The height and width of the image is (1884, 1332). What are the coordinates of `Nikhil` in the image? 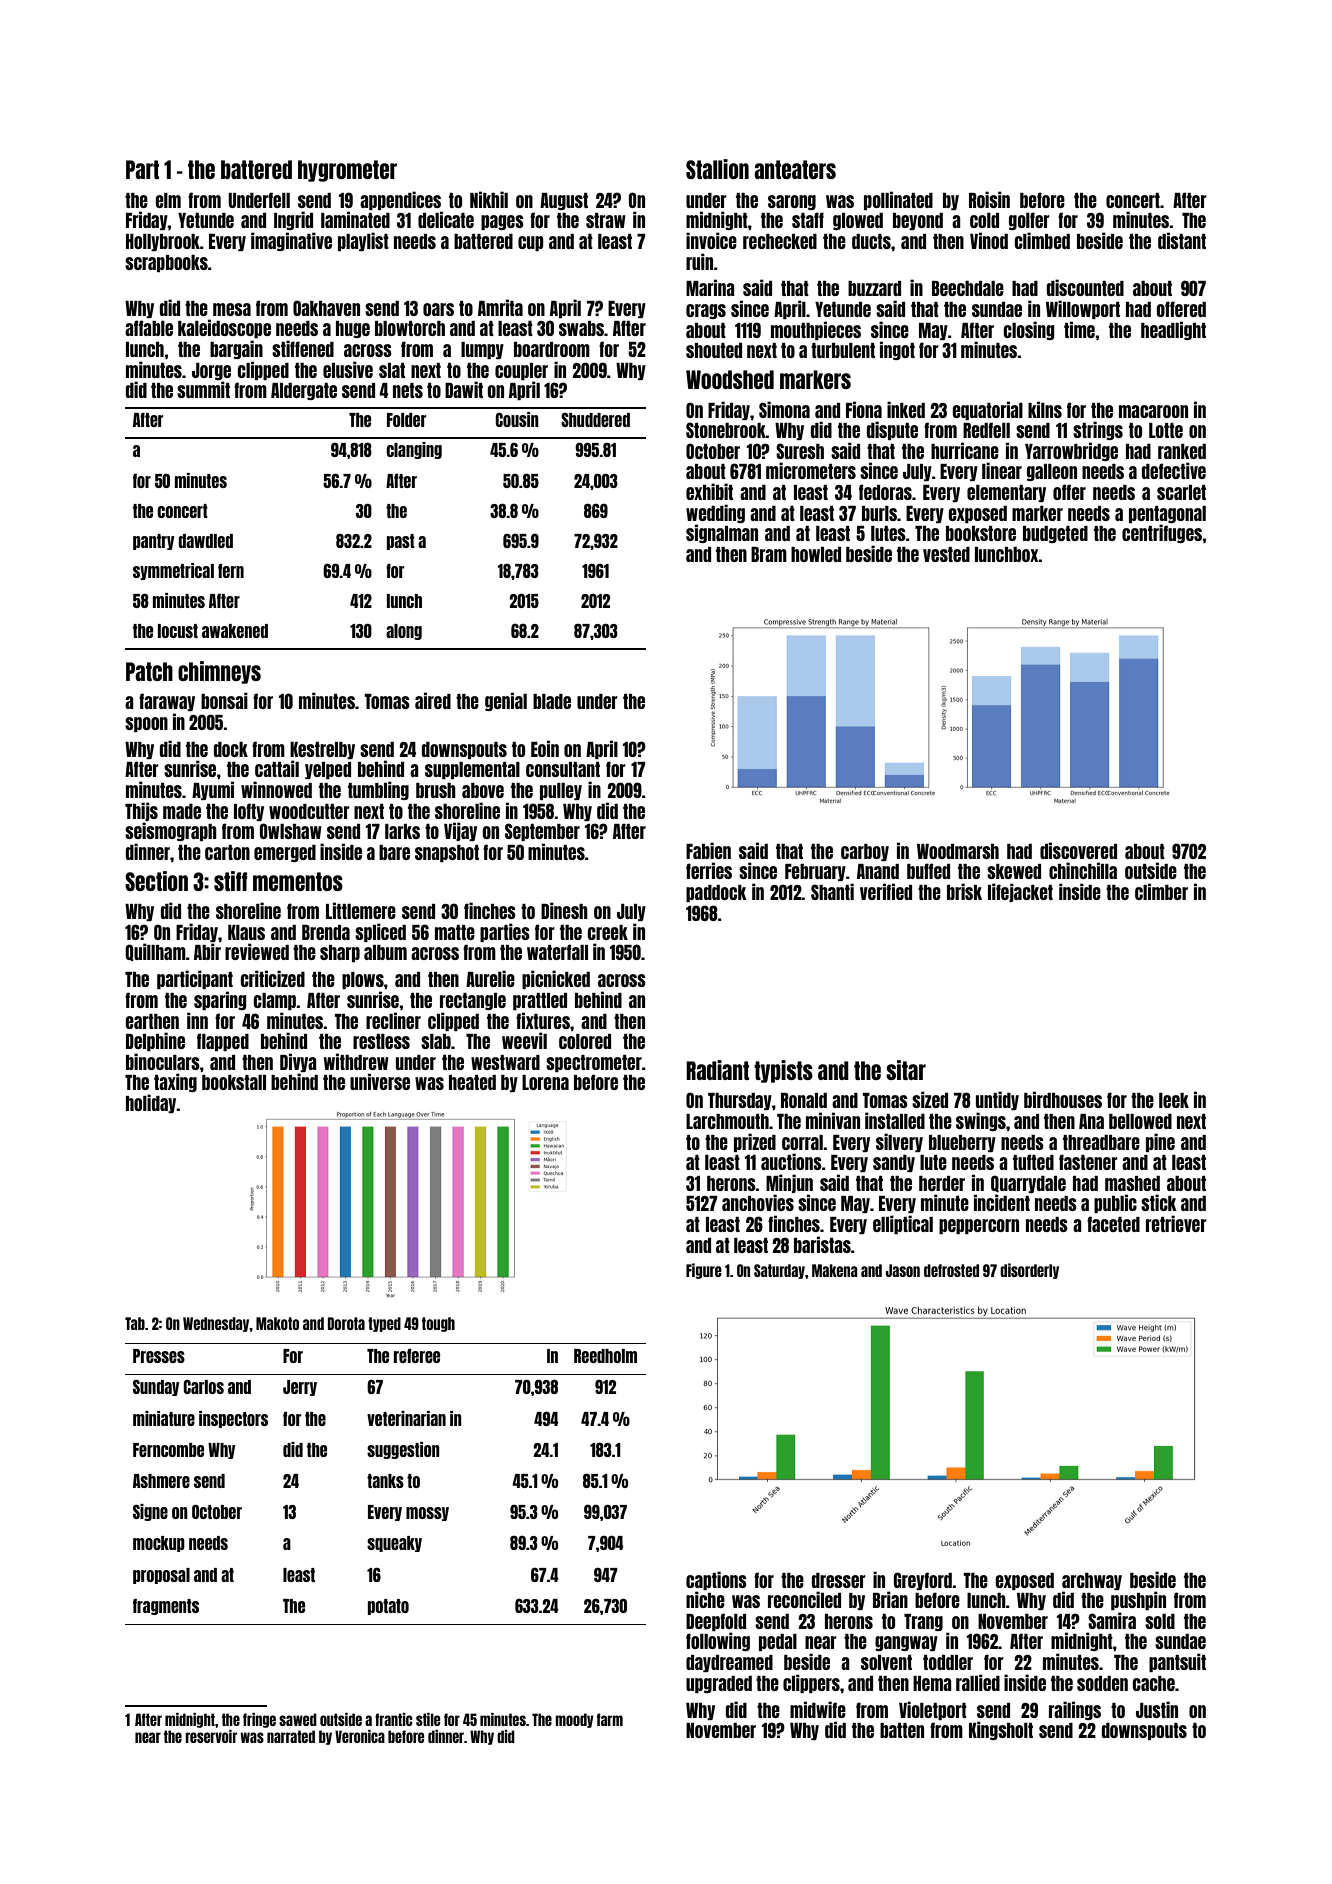 It's located at (489, 199).
